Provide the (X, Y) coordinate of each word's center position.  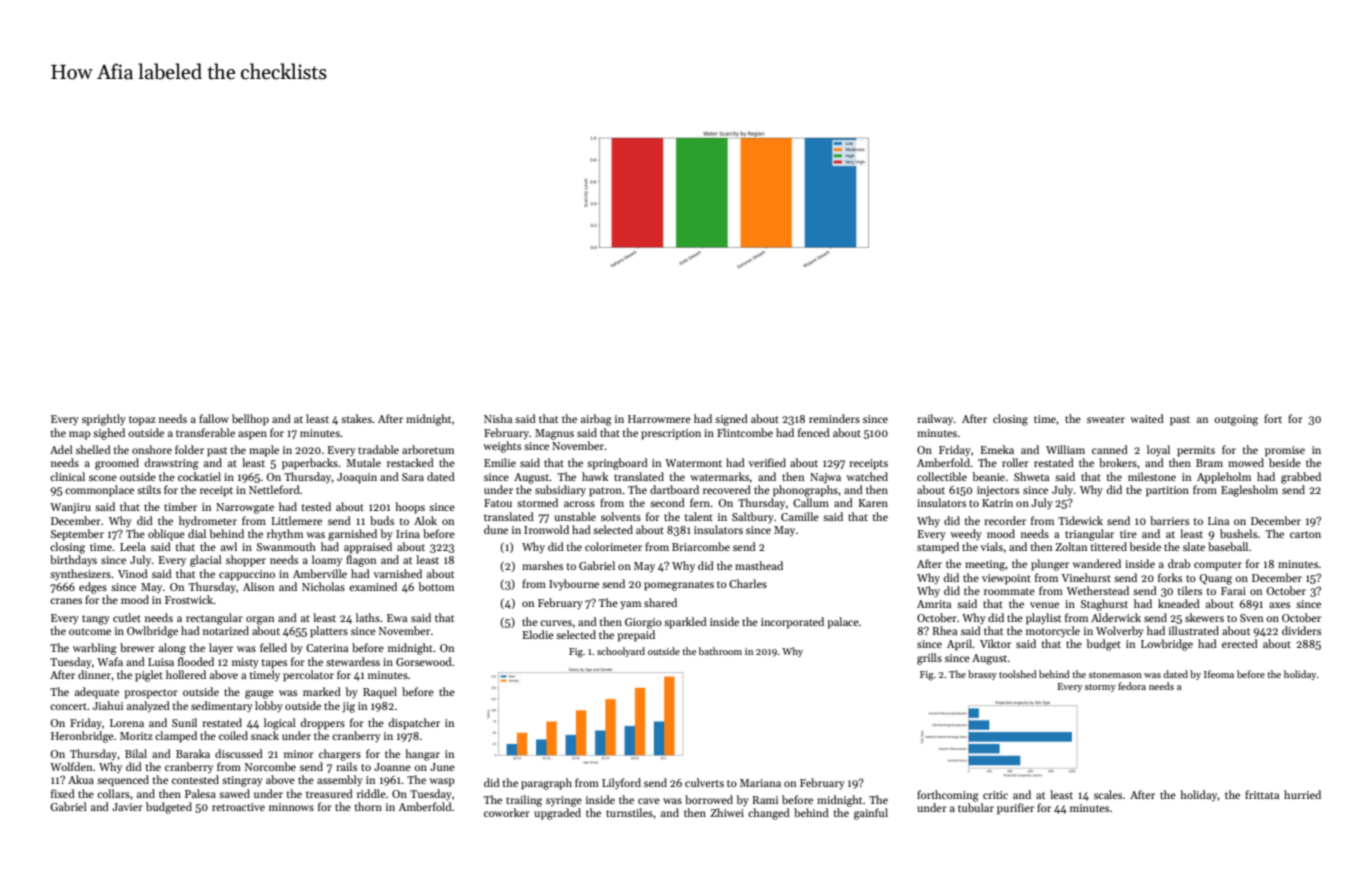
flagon (361, 561)
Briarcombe (701, 546)
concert (68, 706)
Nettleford (274, 489)
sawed (234, 793)
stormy (1100, 688)
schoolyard (621, 652)
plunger (1050, 565)
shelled (93, 449)
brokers (1118, 462)
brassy (982, 675)
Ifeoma (1219, 674)
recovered (727, 489)
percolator (308, 676)
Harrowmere (659, 419)
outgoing (1236, 420)
